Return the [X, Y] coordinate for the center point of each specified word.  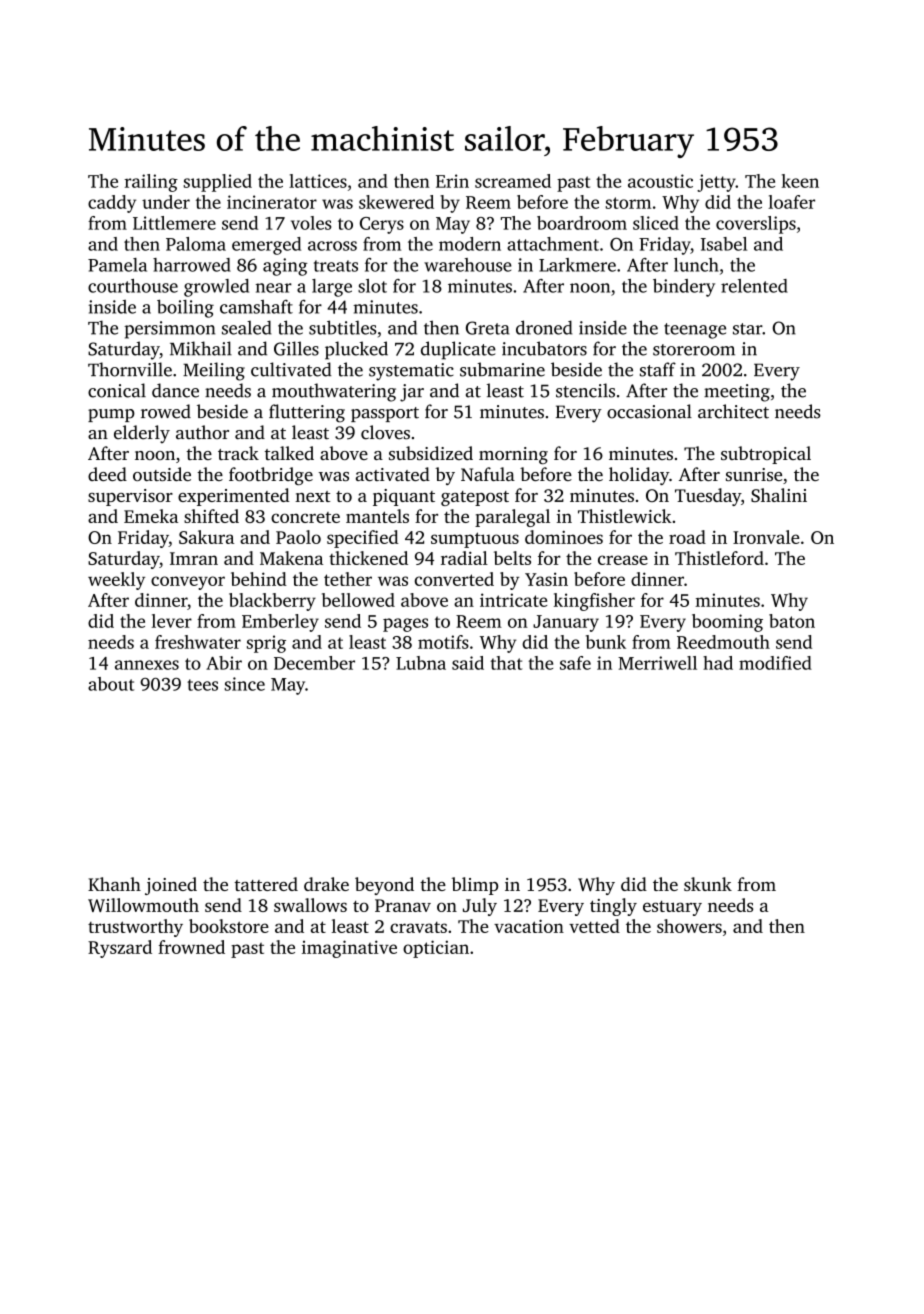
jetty [716, 183]
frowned [191, 947]
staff [658, 369]
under [166, 202]
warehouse [468, 265]
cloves [385, 432]
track [238, 453]
